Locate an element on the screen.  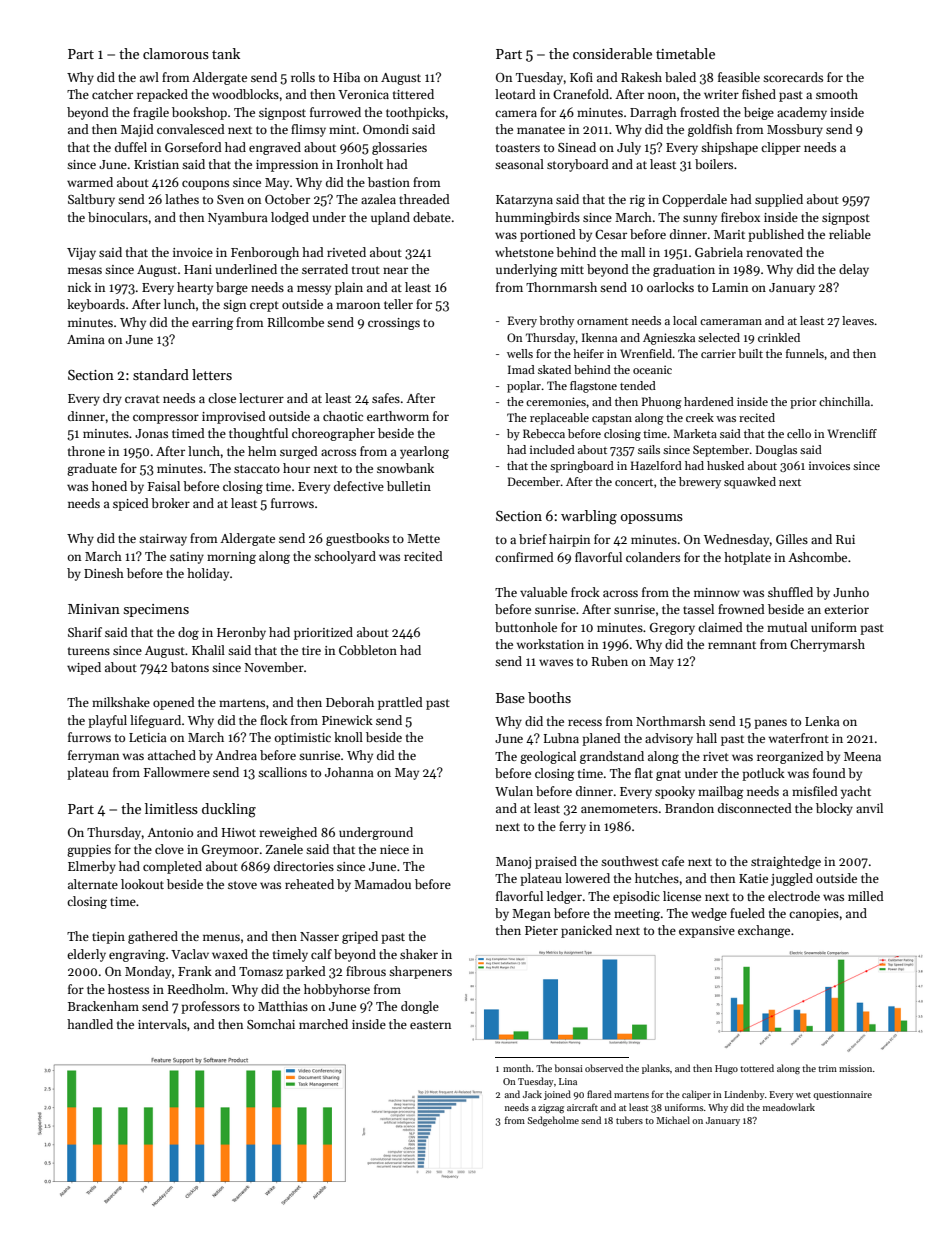
holiday is located at coordinates (208, 574).
